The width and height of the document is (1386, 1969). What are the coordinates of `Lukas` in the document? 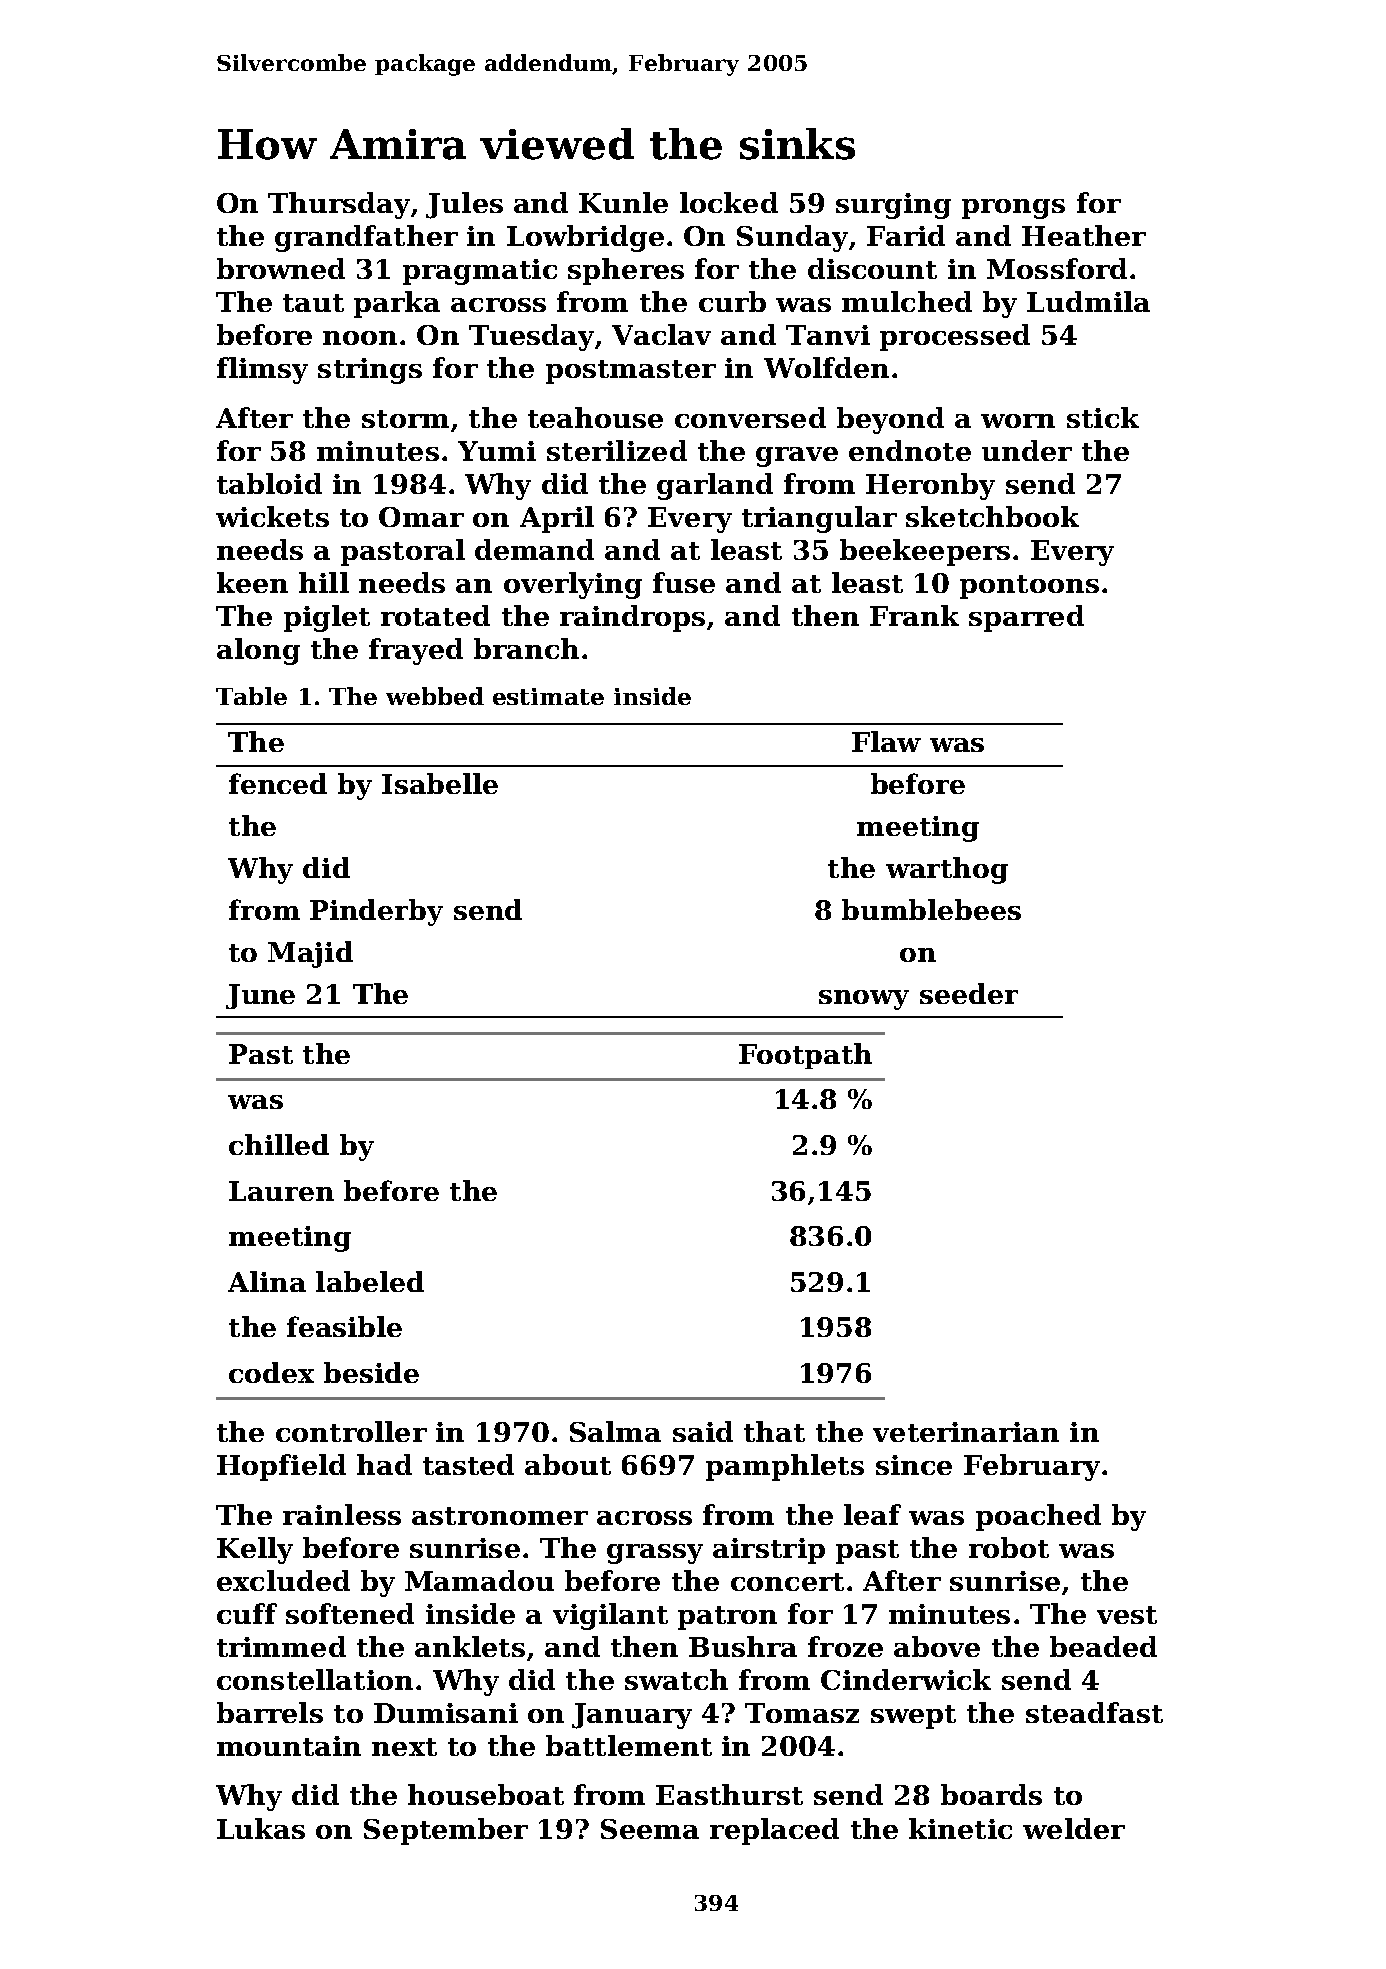 It's located at (261, 1828).
